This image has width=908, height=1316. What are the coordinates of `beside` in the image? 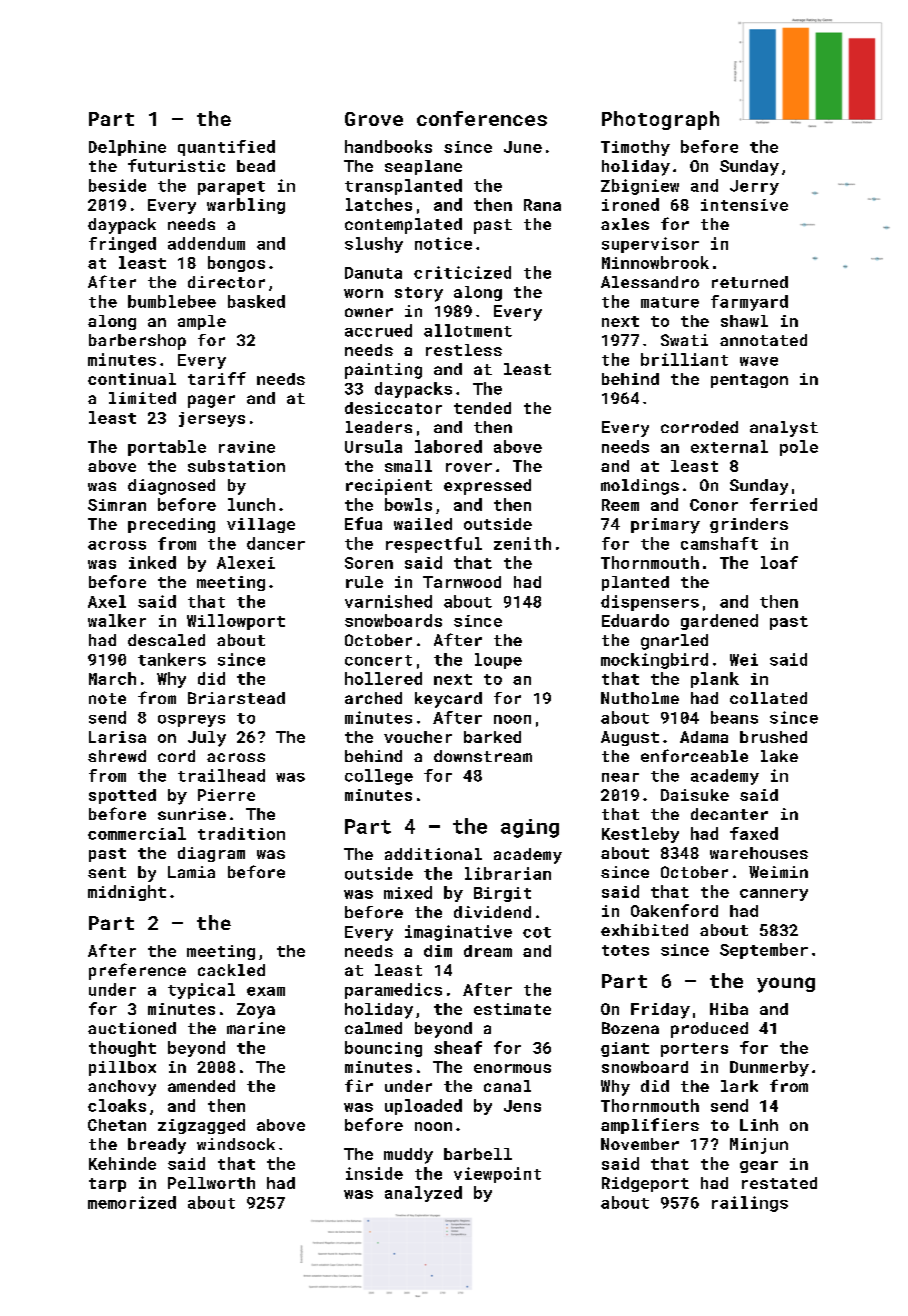 It's located at (117, 185).
